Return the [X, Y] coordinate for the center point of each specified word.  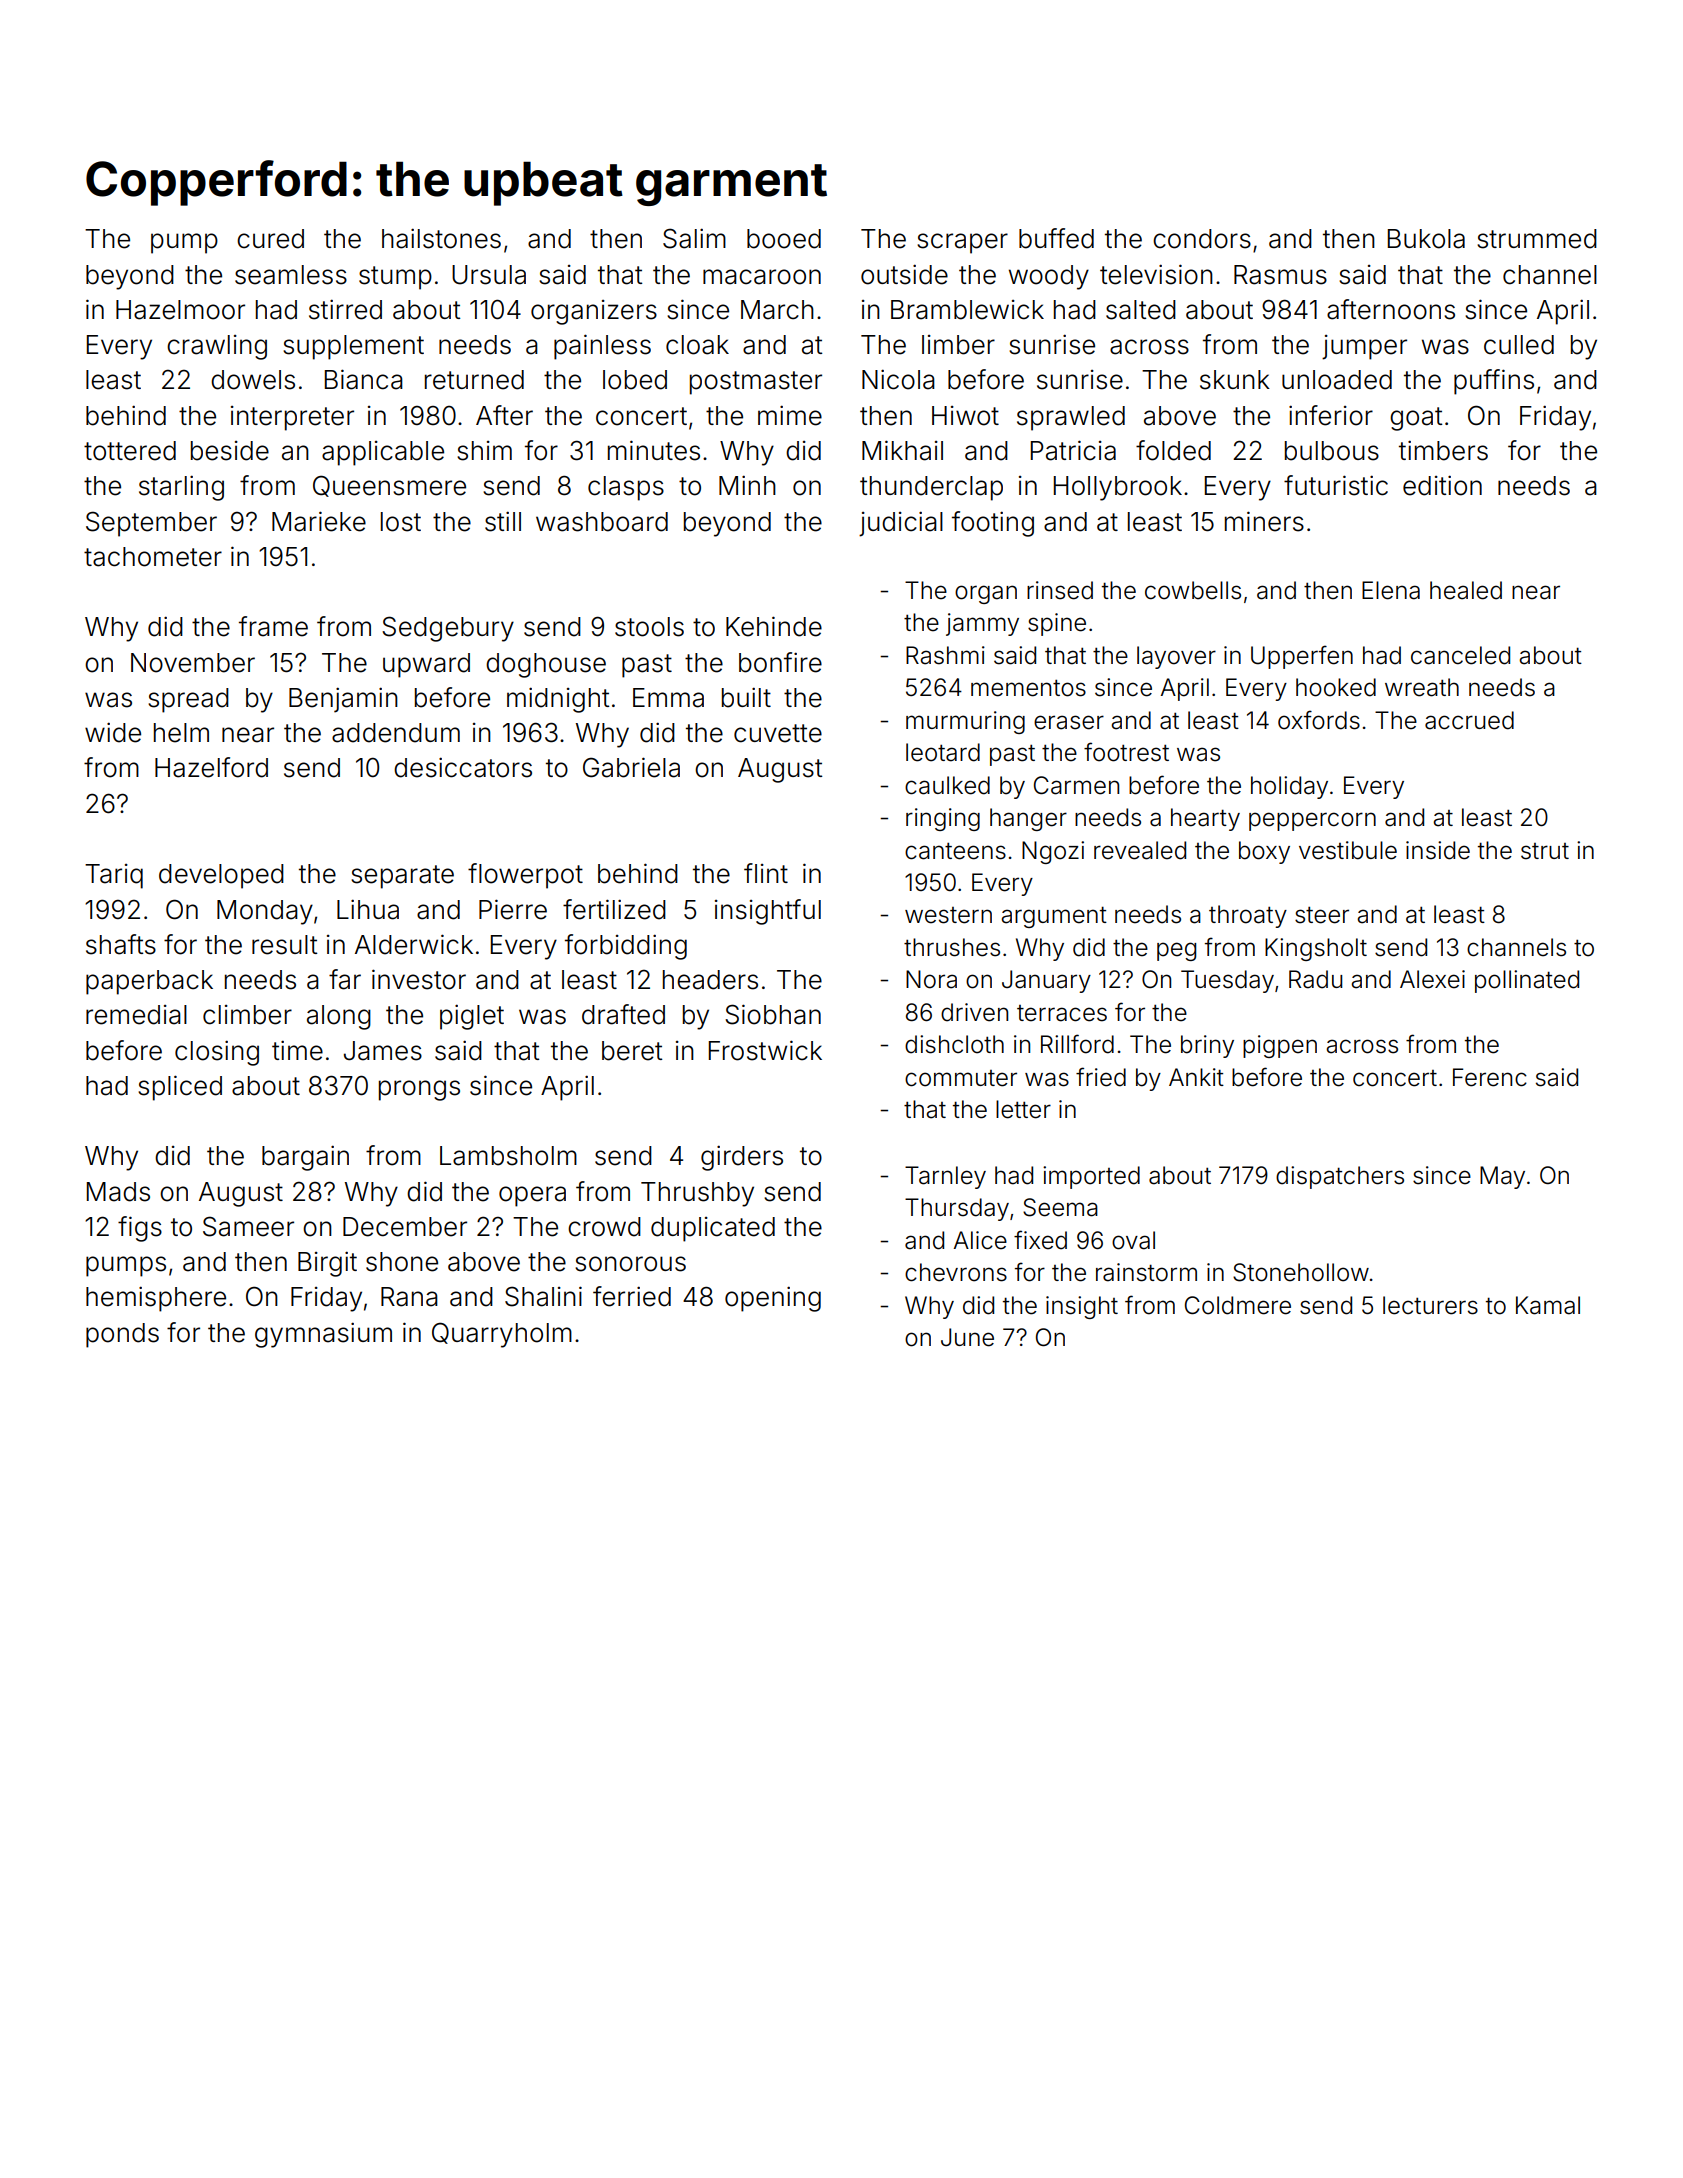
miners [1264, 521]
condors [1202, 239]
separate [402, 877]
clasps [626, 488]
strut [1545, 851]
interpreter [292, 418]
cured [270, 239]
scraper [962, 243]
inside [1438, 850]
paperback [149, 982]
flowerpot [525, 876]
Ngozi [1053, 852]
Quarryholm [502, 1335]
